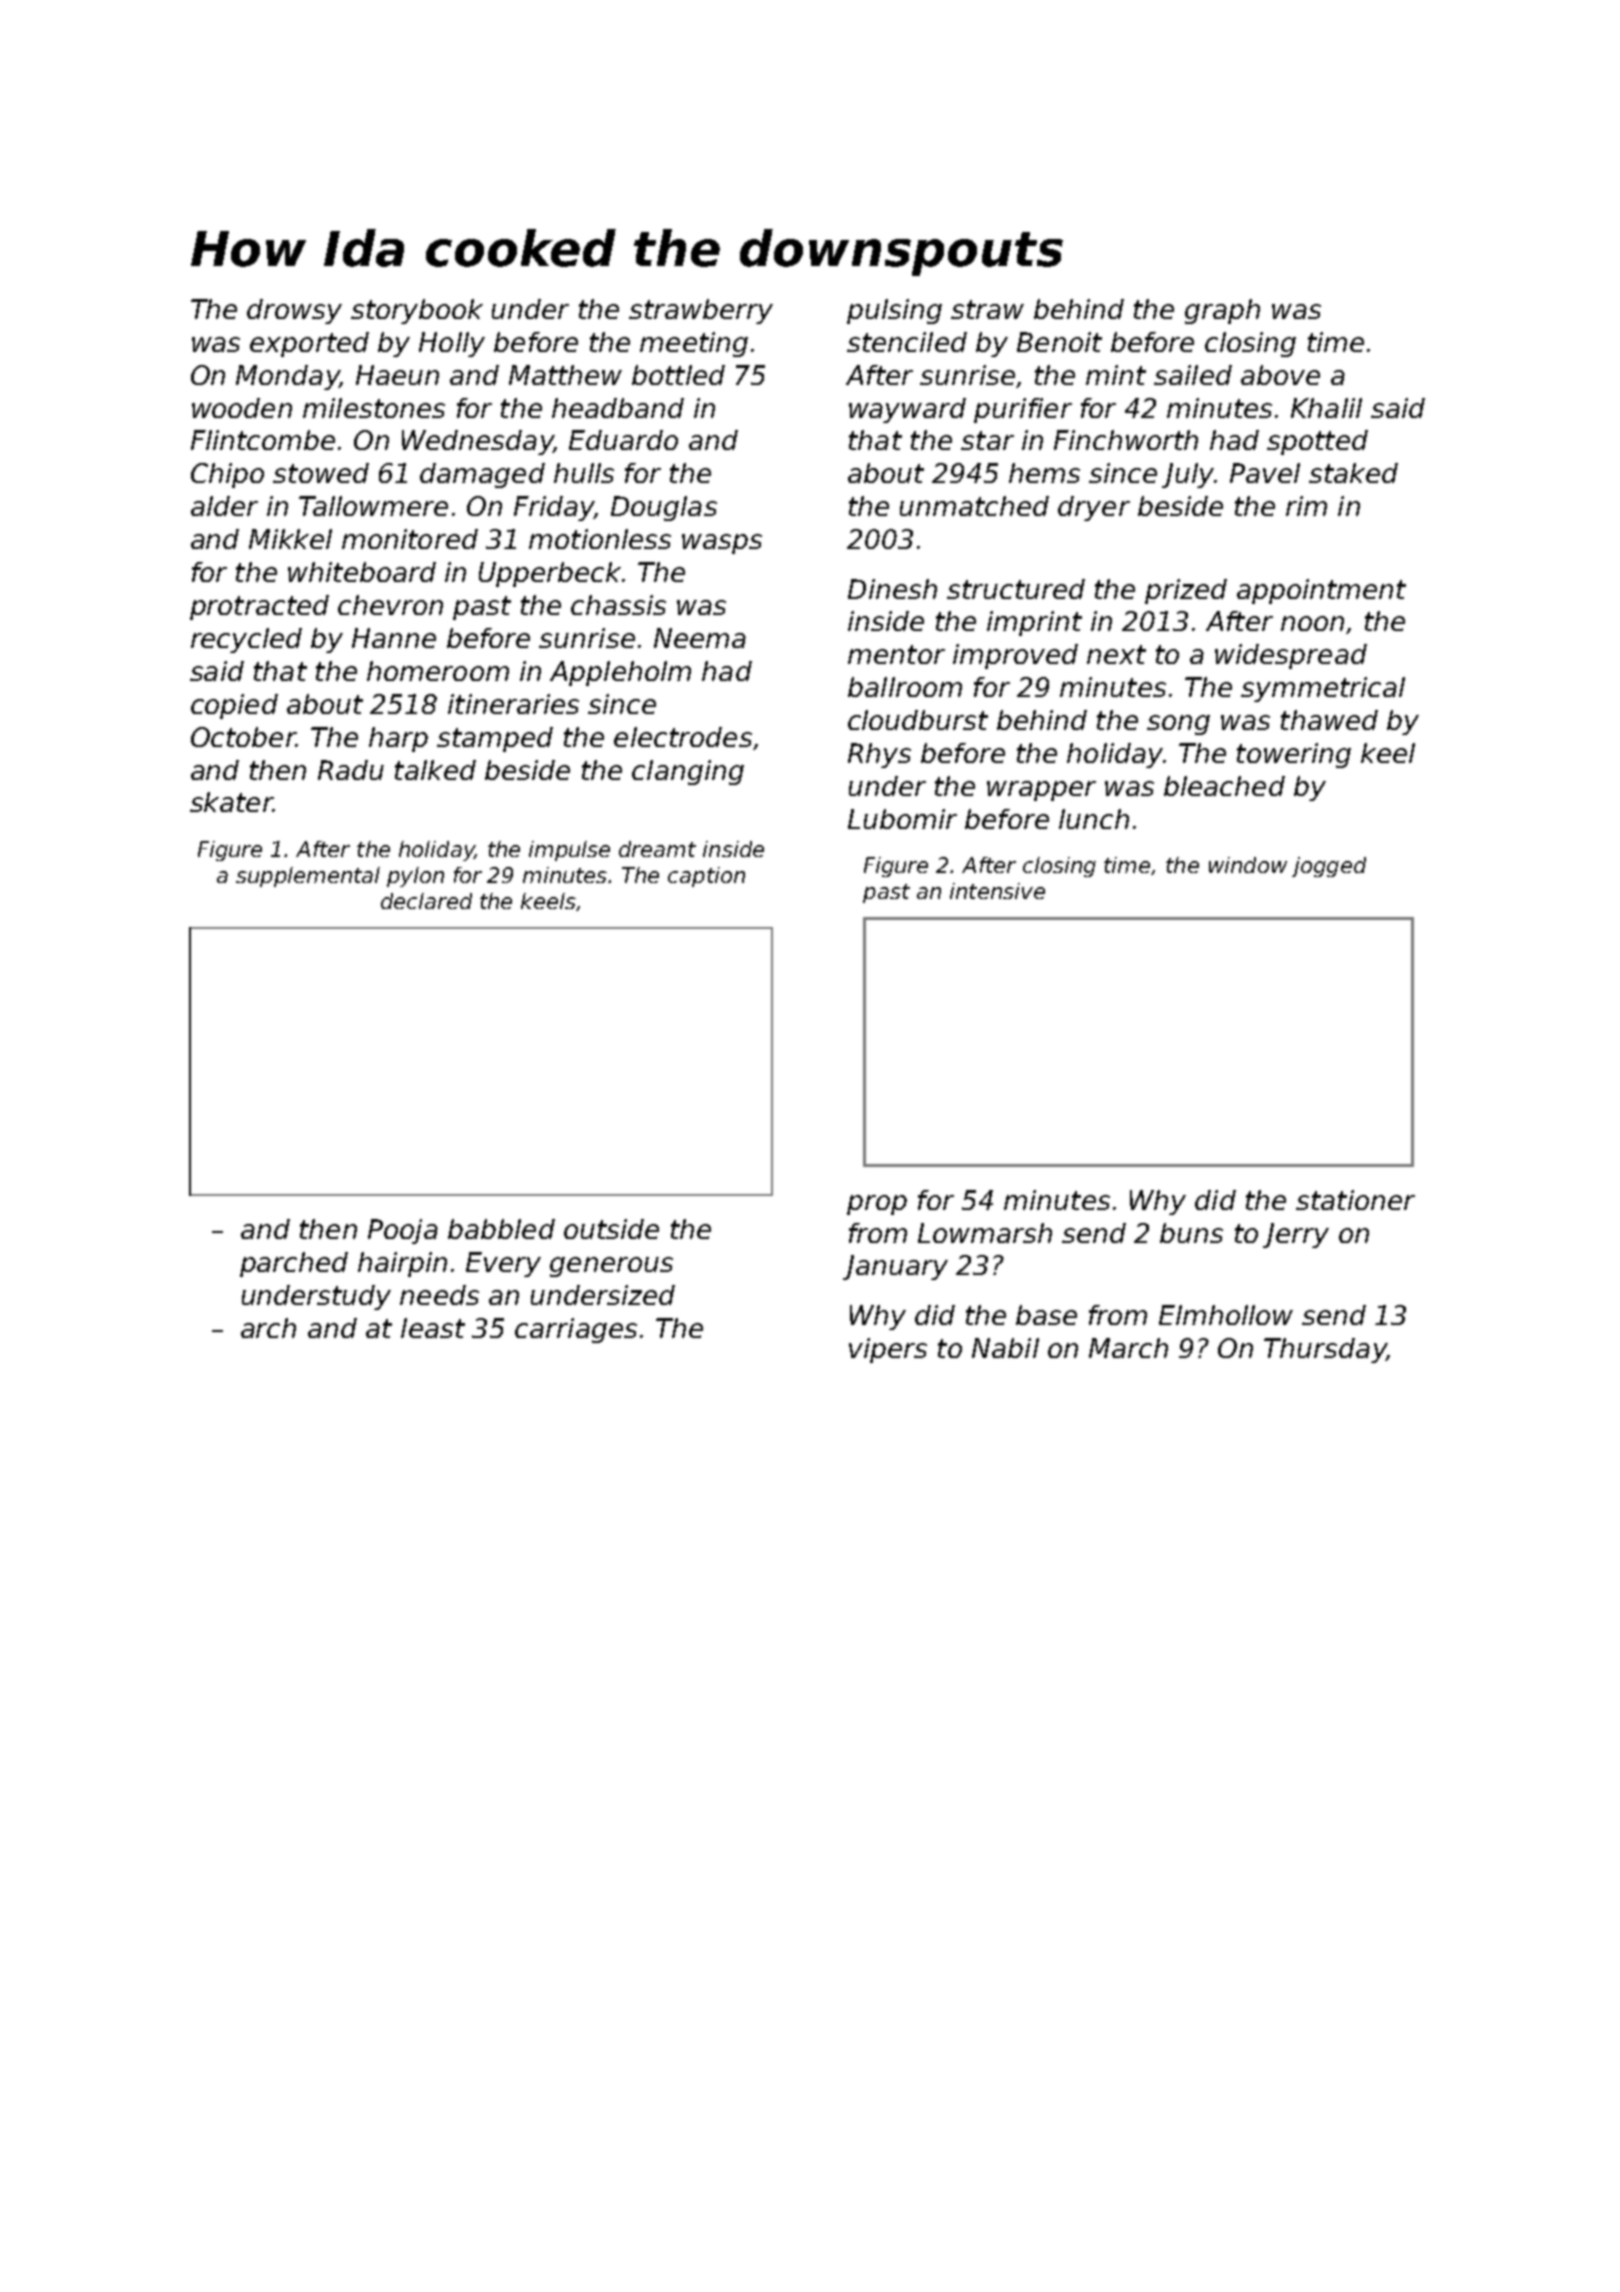 The width and height of the page is (1620, 2292). Describe the element at coordinates (415, 877) in the page. I see `pylon` at that location.
